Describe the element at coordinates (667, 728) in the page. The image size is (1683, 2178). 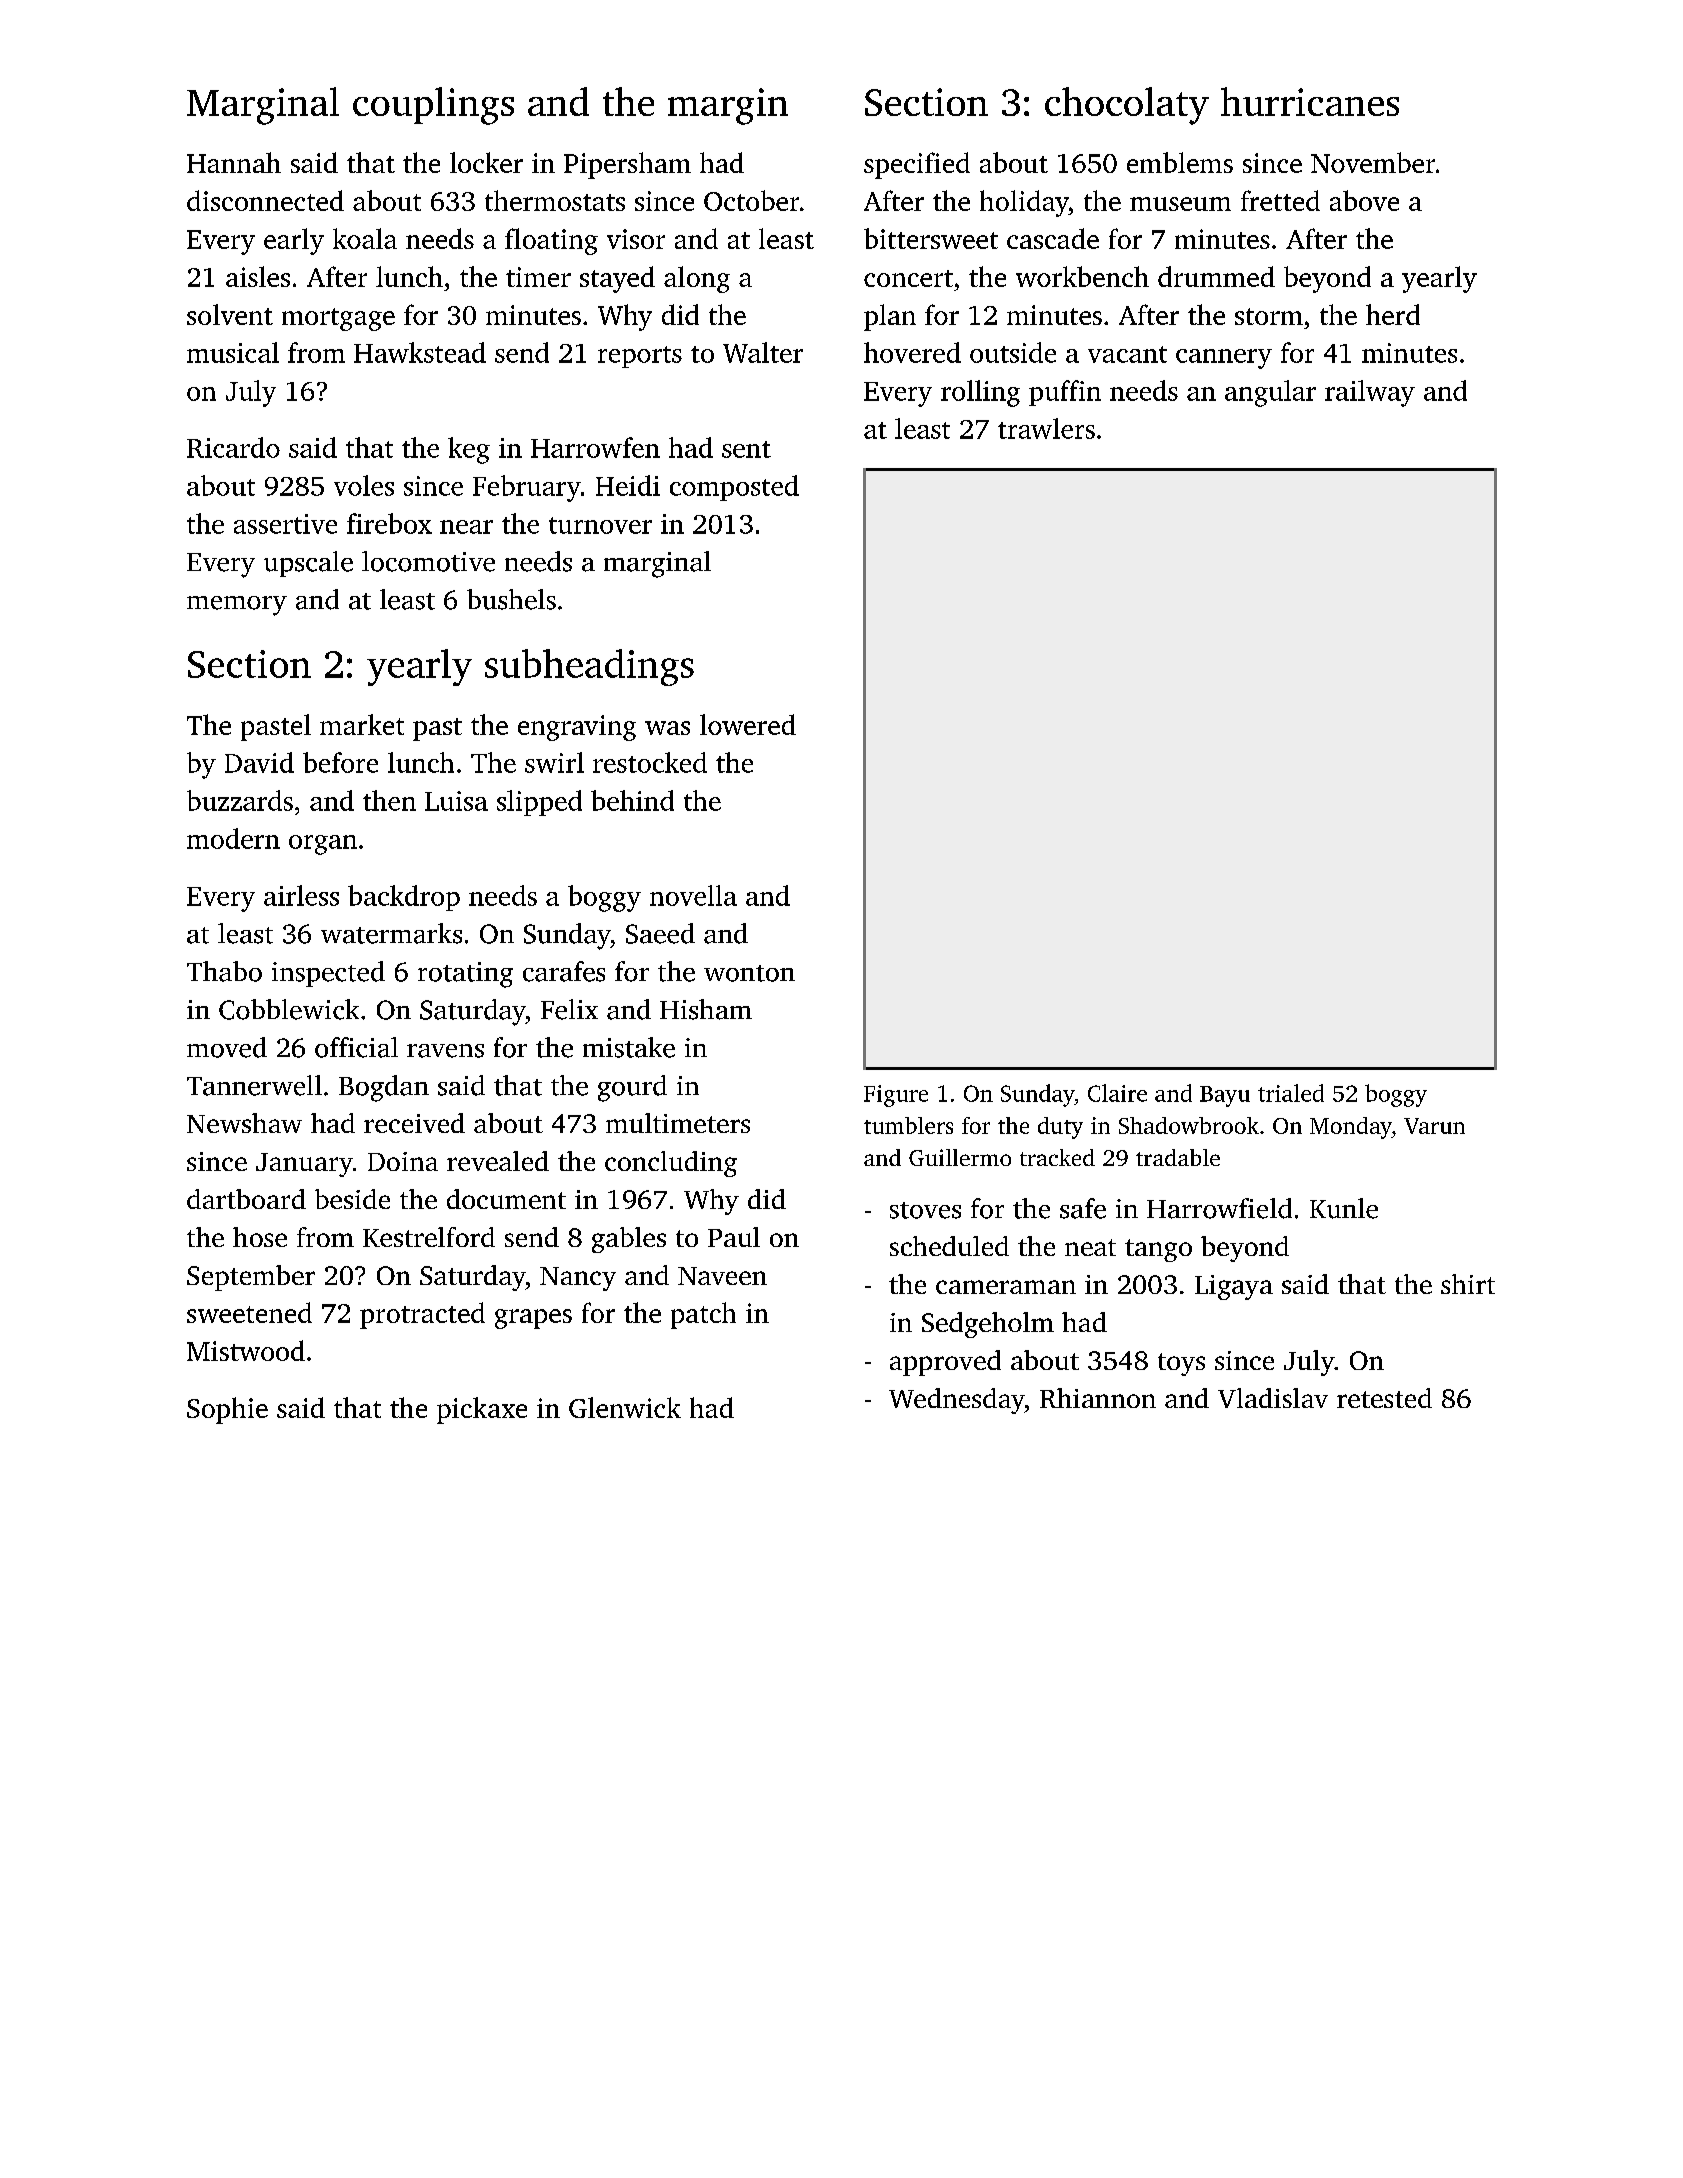
I see `was` at that location.
